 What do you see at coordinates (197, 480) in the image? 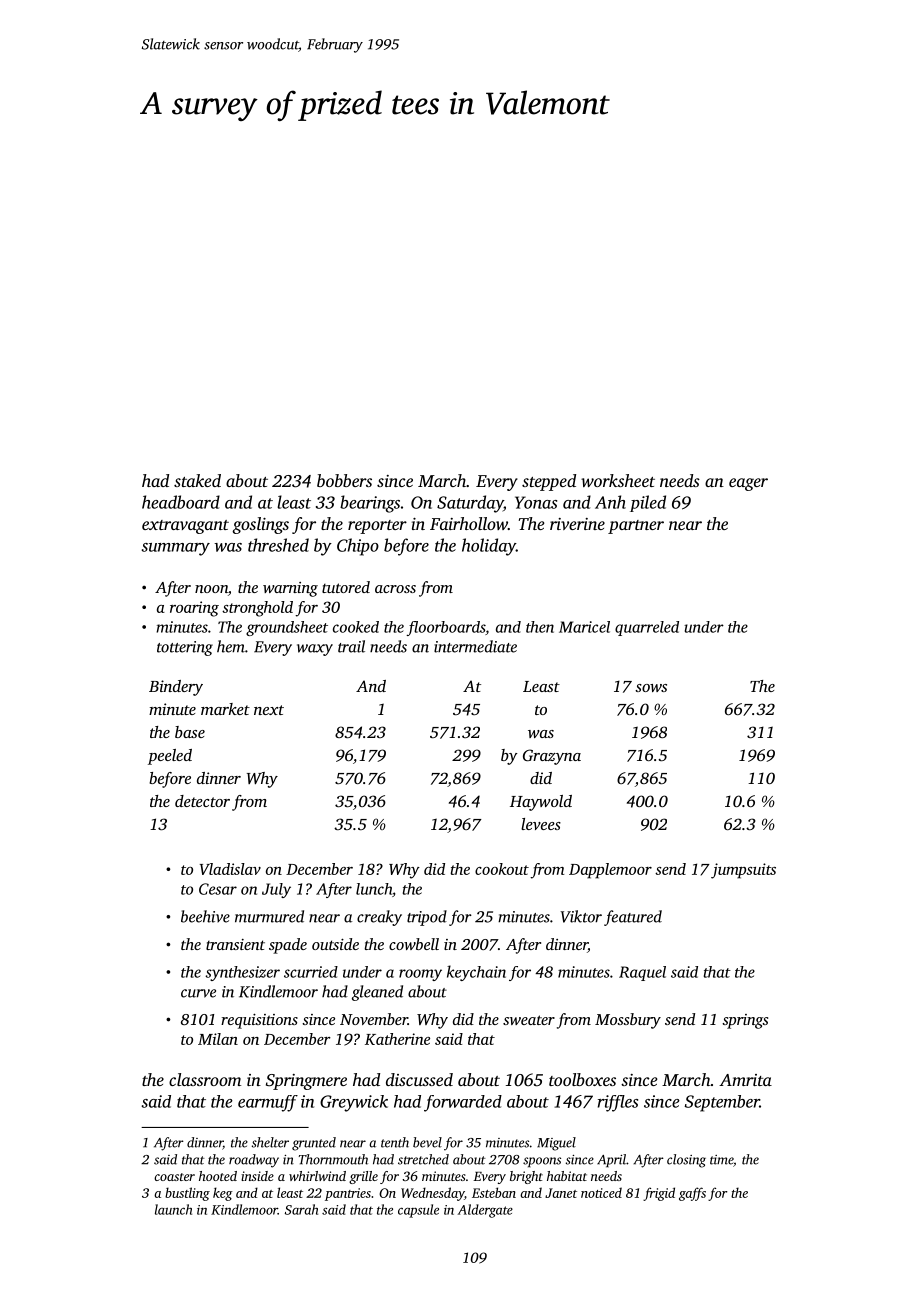
I see `staked` at bounding box center [197, 480].
